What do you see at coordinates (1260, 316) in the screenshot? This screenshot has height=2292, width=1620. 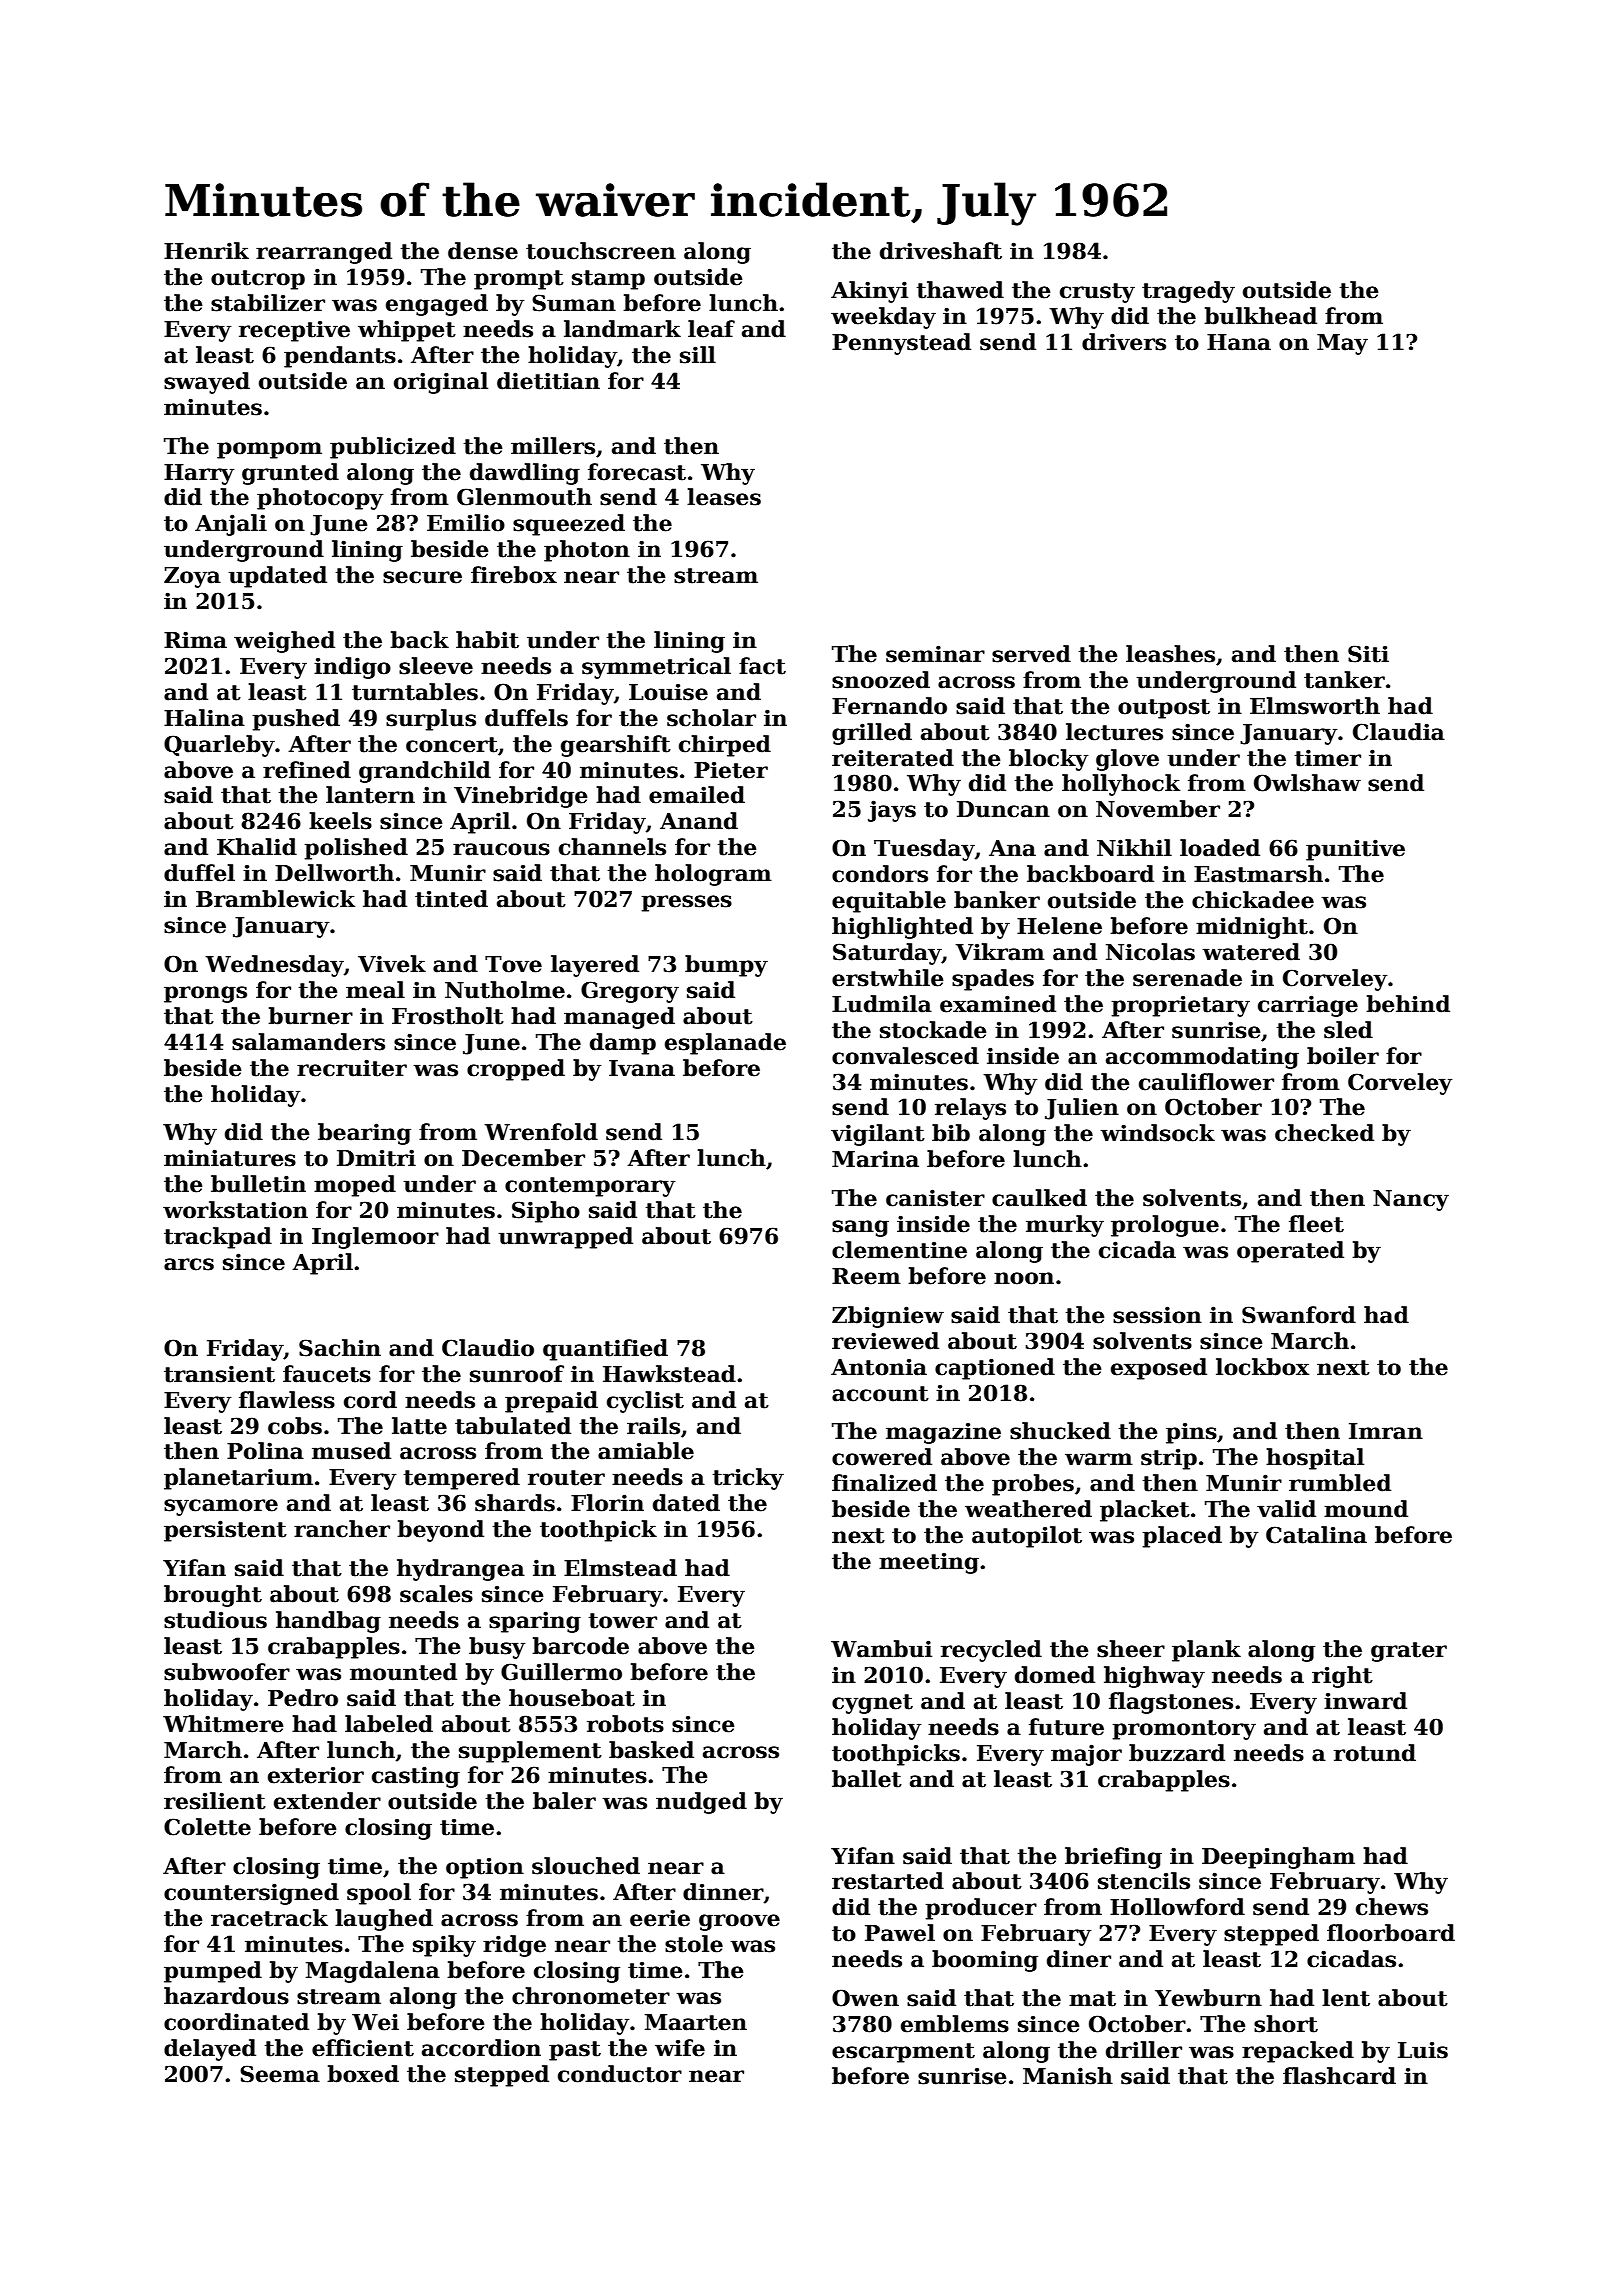 I see `bulkhead` at bounding box center [1260, 316].
